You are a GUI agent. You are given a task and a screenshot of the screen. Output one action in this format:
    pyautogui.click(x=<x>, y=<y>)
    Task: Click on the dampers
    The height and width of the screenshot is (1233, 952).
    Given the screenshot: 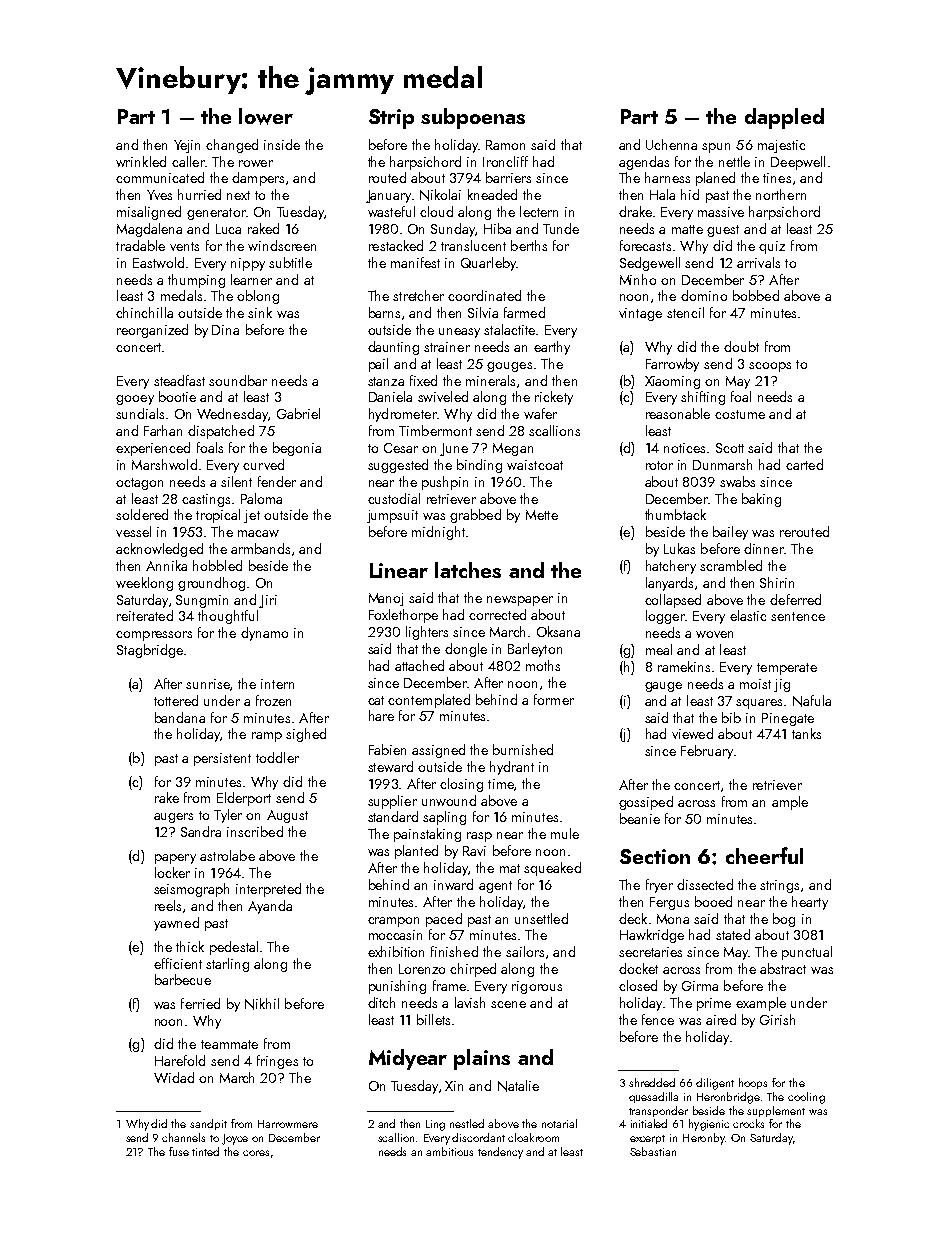 What is the action you would take?
    pyautogui.click(x=258, y=179)
